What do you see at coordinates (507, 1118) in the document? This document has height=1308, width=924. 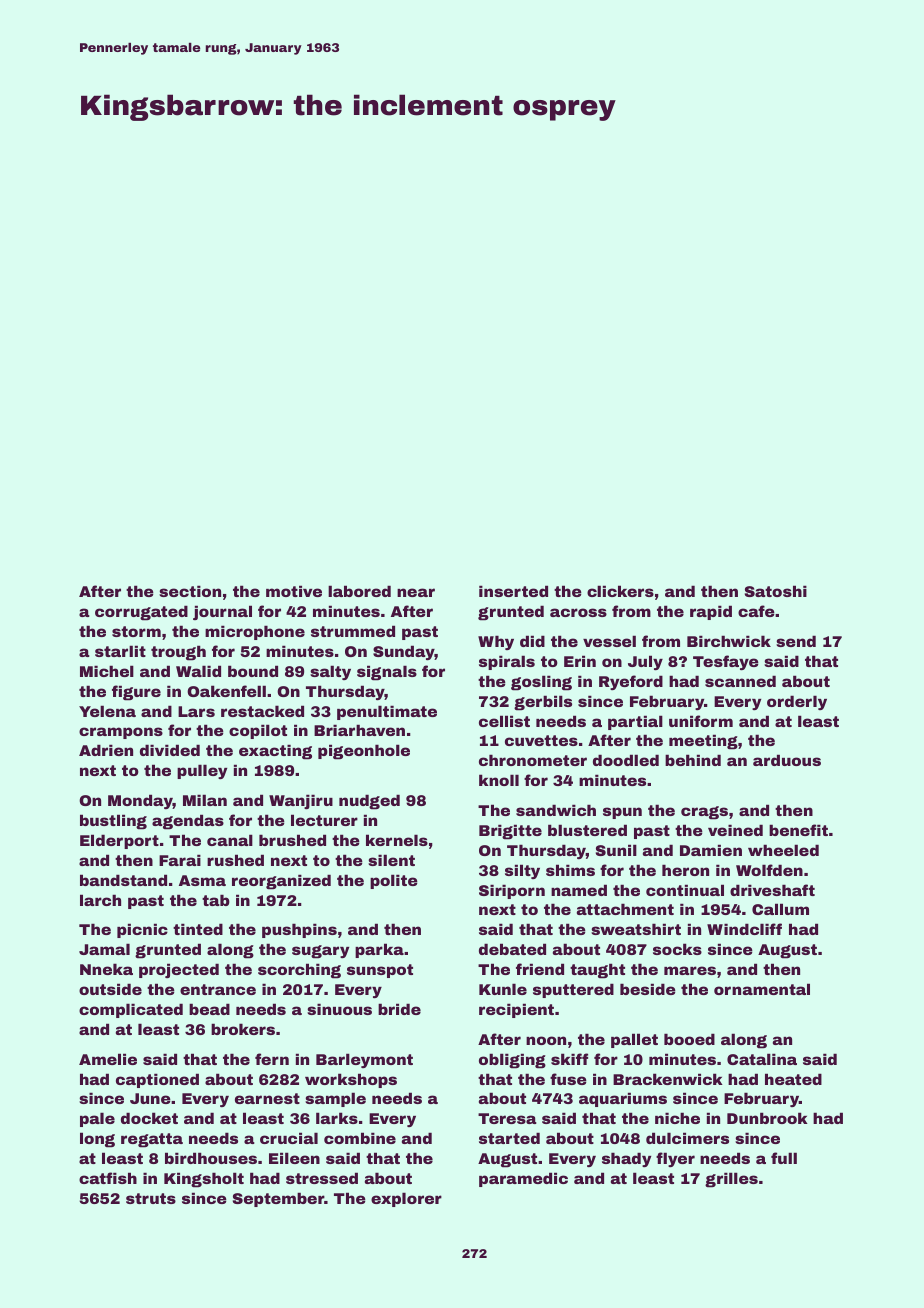 I see `Teresa` at bounding box center [507, 1118].
